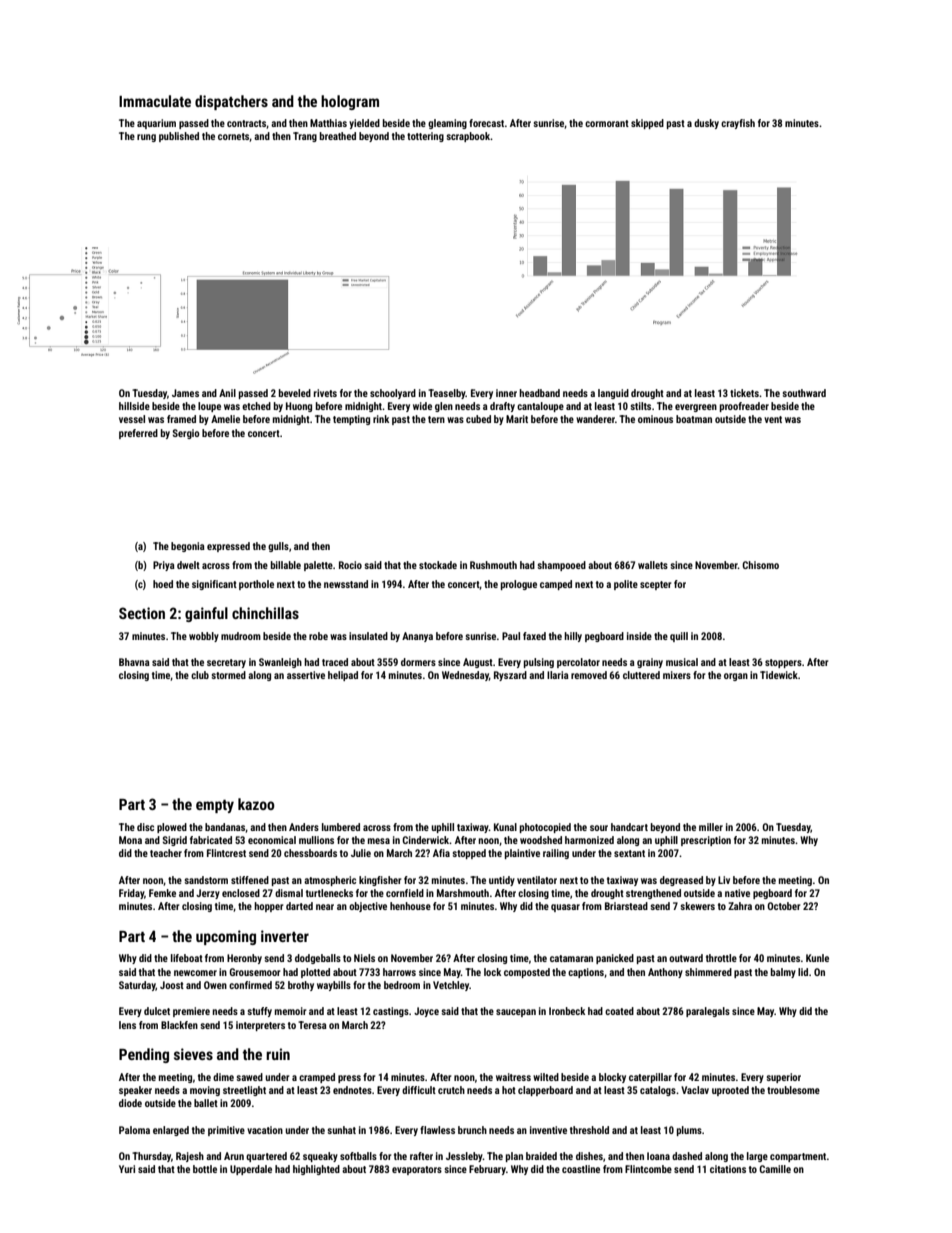  Describe the element at coordinates (706, 124) in the screenshot. I see `dusky` at that location.
